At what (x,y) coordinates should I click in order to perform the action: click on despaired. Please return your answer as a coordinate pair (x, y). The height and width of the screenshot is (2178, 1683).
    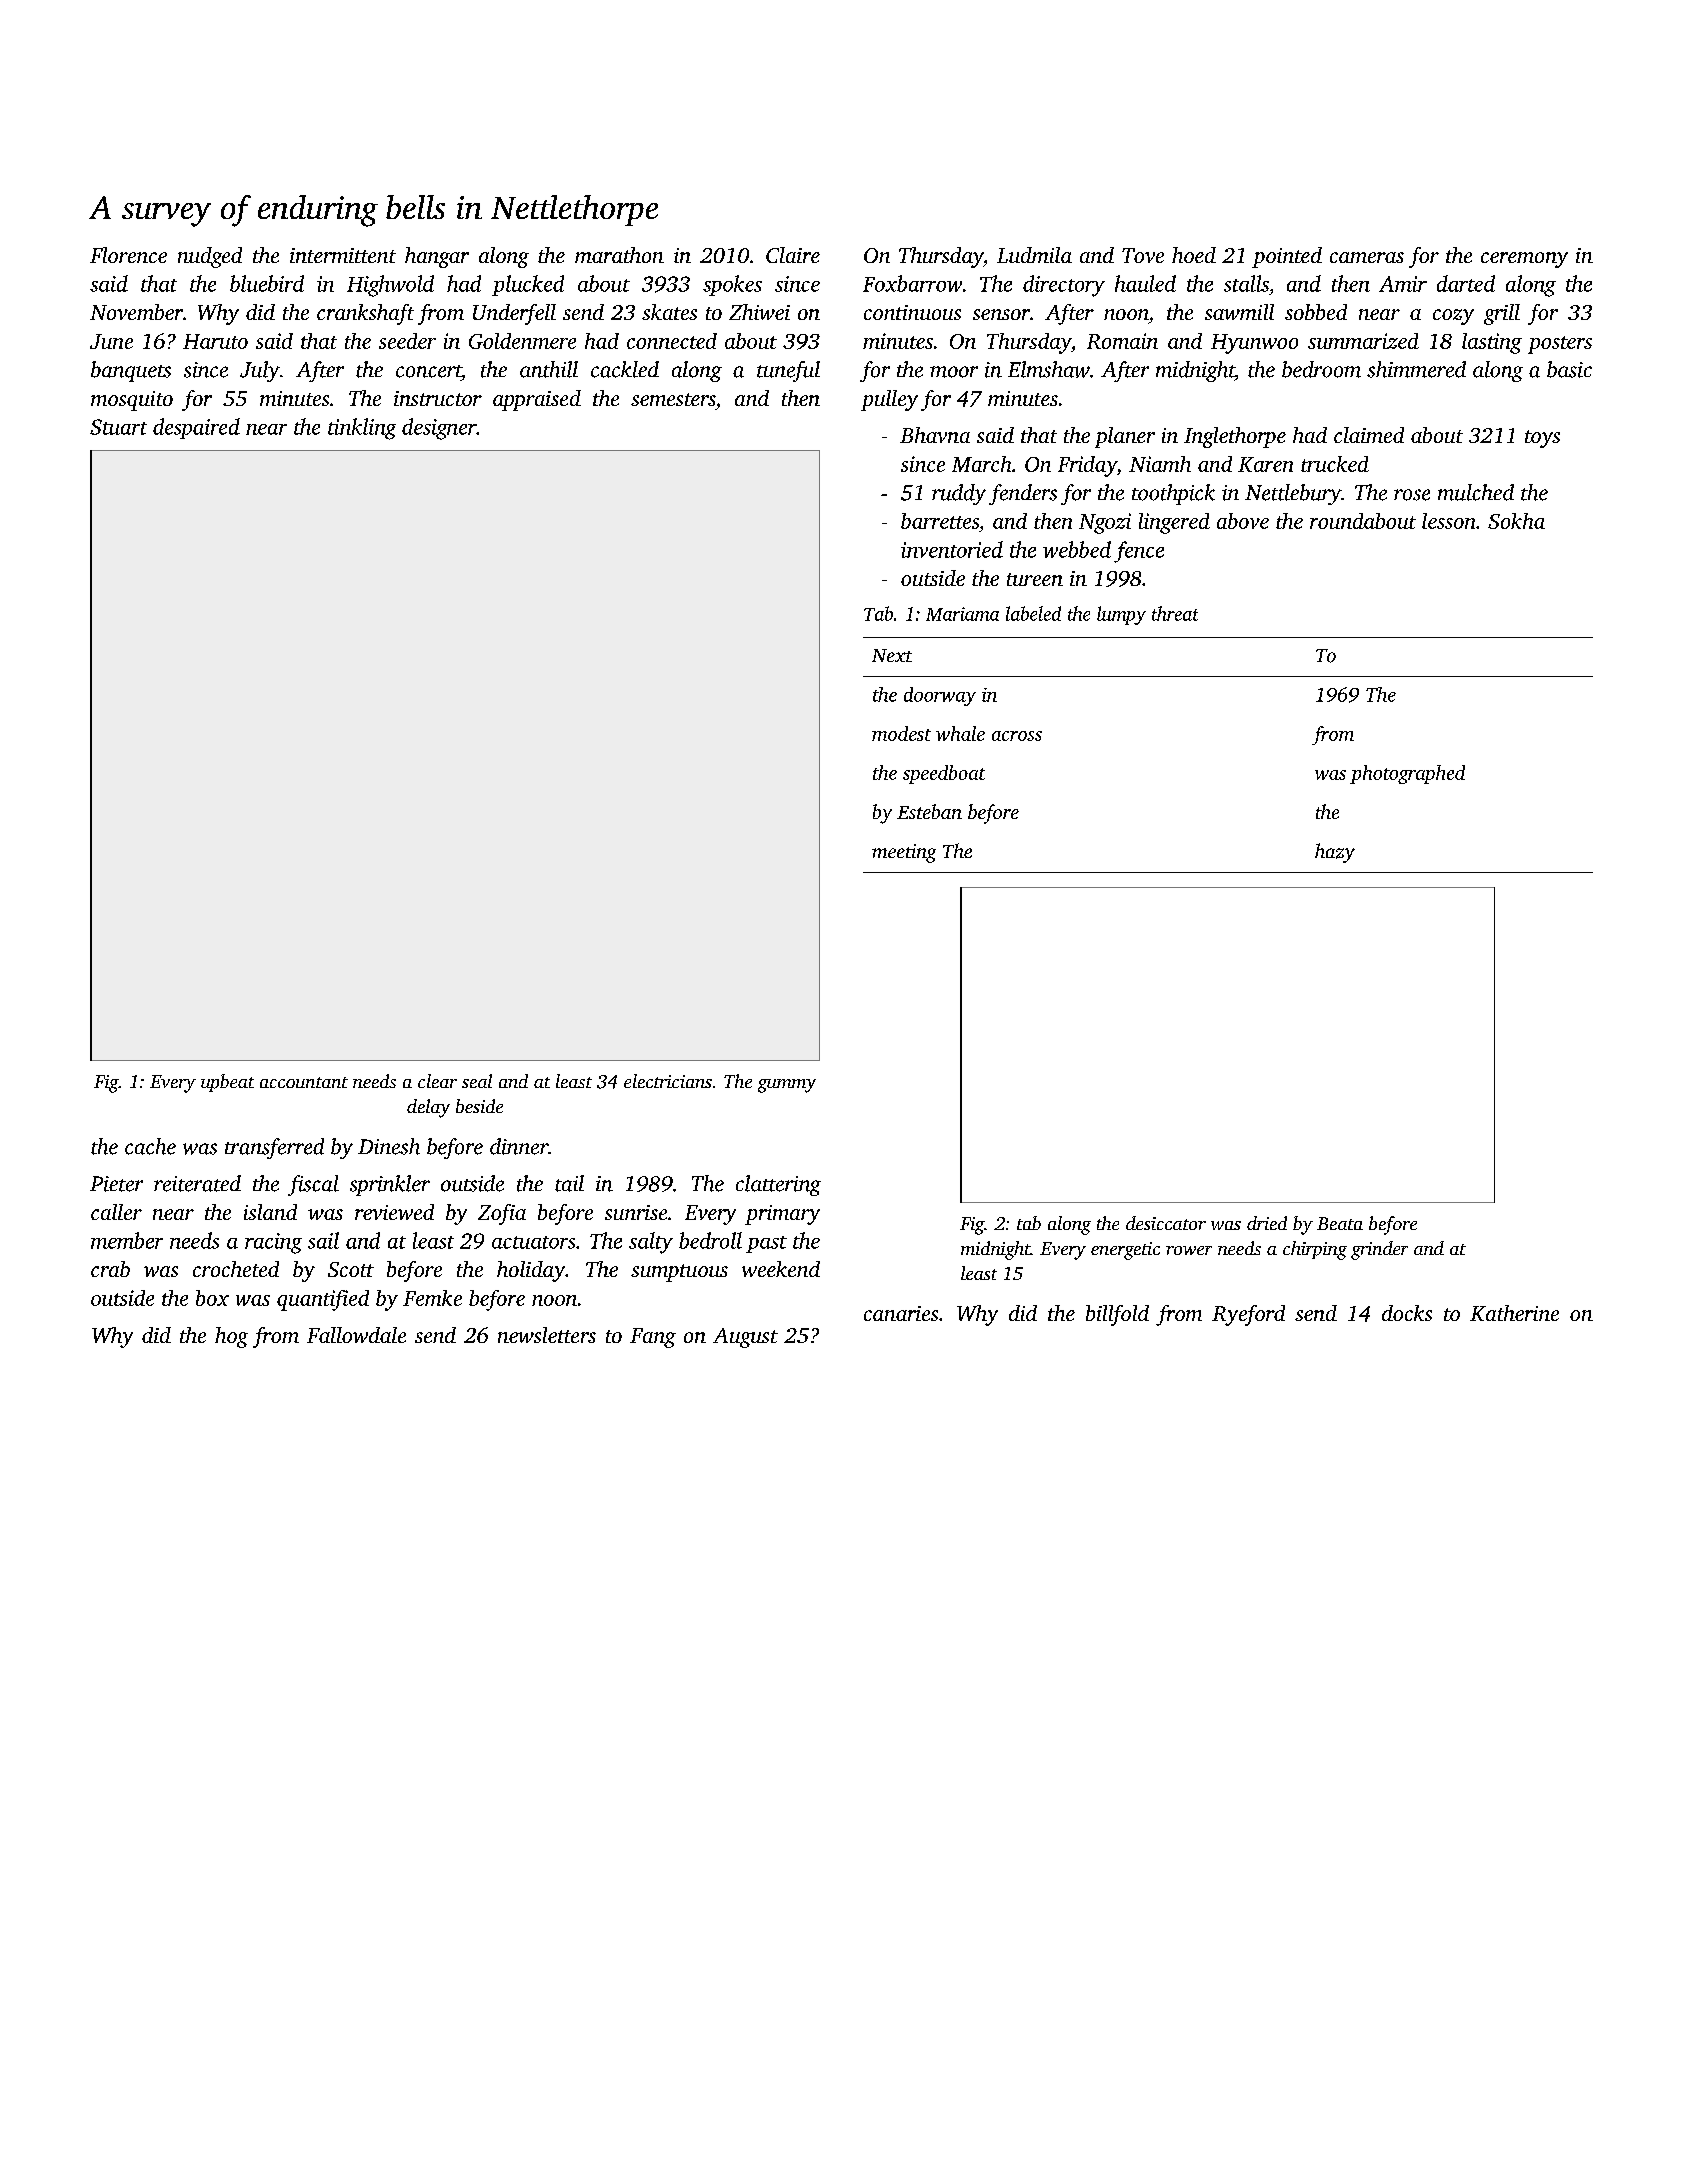
    Looking at the image, I should click on (196, 428).
